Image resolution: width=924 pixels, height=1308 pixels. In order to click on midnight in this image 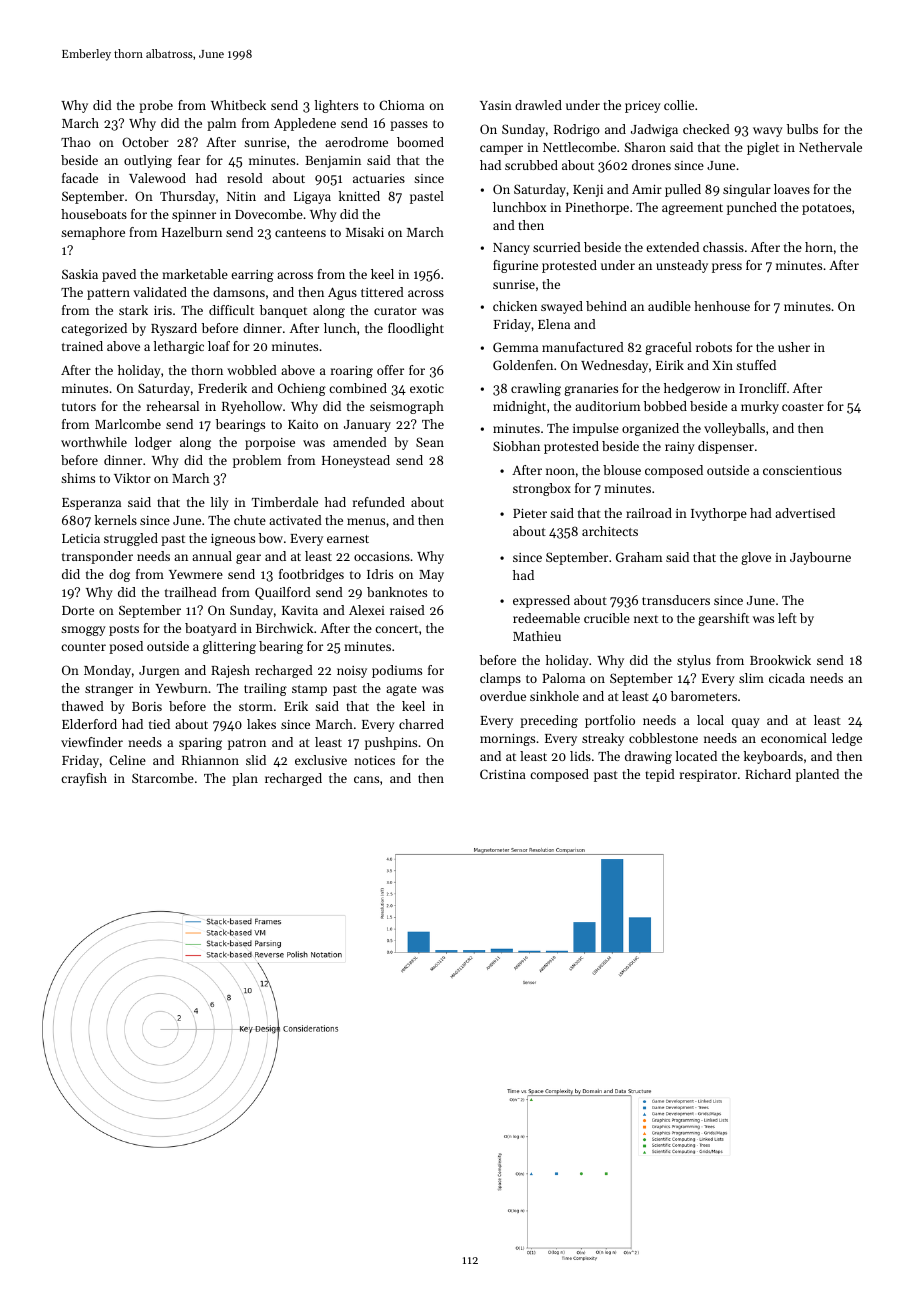, I will do `click(519, 407)`.
